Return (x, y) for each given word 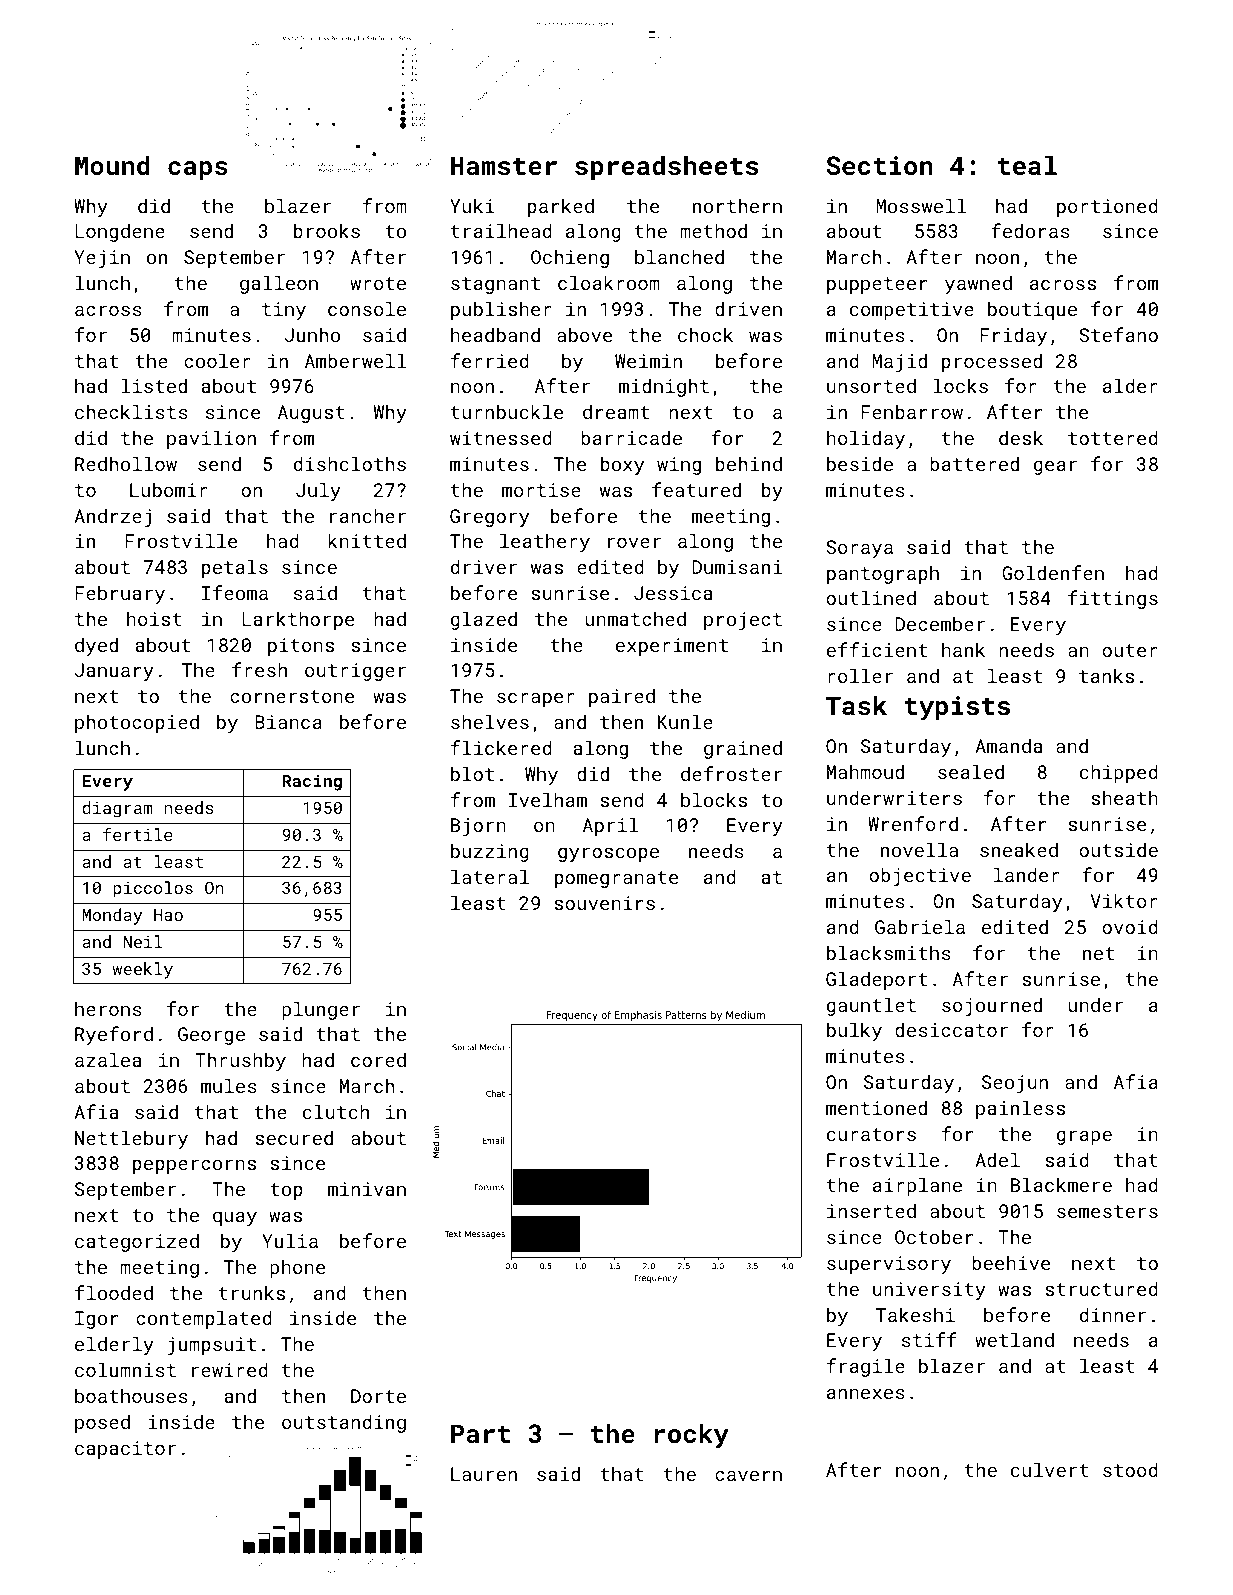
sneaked (1019, 849)
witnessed (501, 437)
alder (1130, 385)
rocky (692, 1436)
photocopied (137, 723)
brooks (327, 230)
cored (378, 1059)
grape (1084, 1137)
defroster (731, 773)
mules (229, 1085)
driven (748, 308)
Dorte (378, 1396)
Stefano (1118, 334)
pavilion (211, 439)
